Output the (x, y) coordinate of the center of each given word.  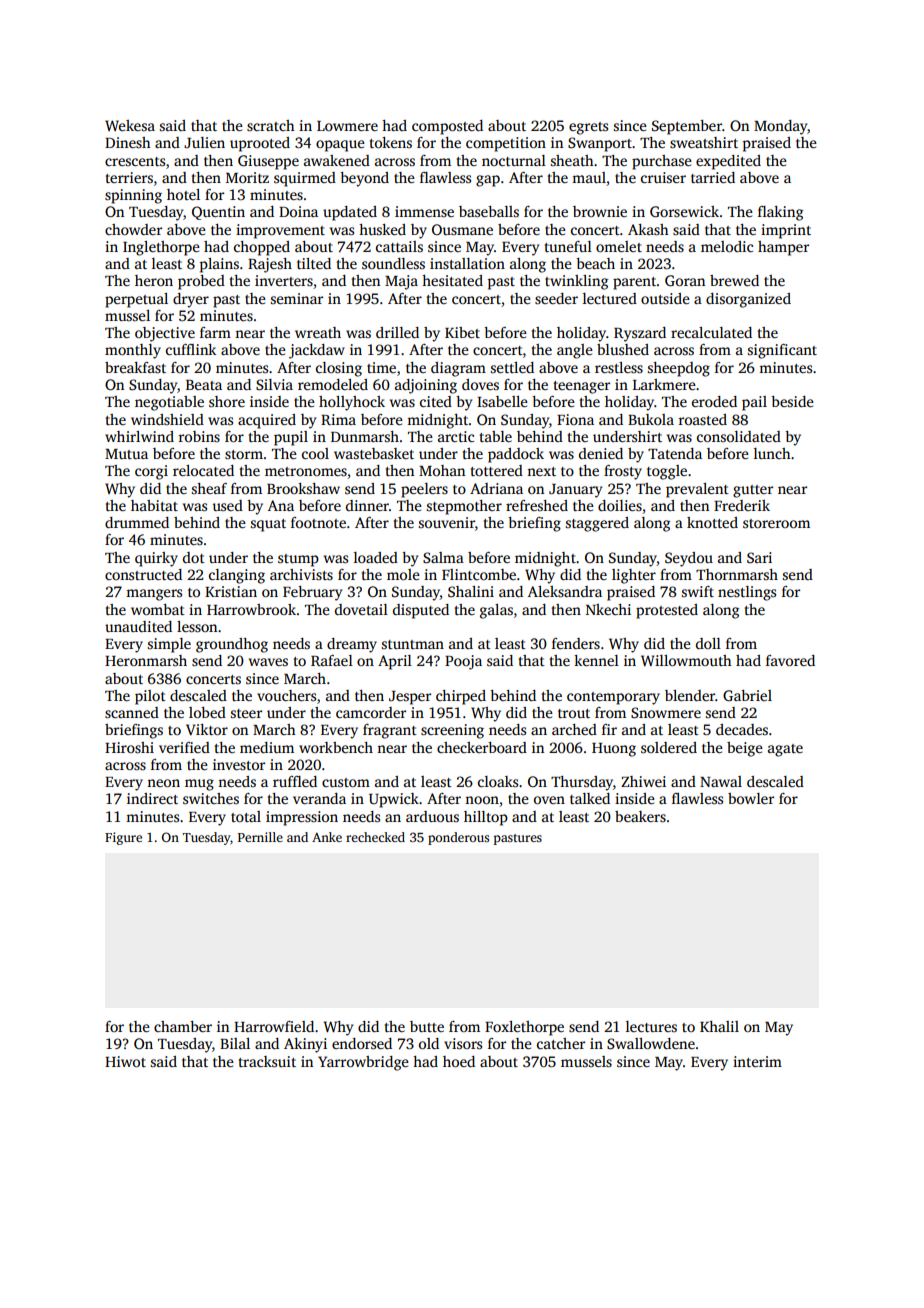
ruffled (295, 781)
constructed (143, 574)
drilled (397, 332)
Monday (780, 127)
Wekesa (130, 125)
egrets (588, 128)
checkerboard (482, 747)
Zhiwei (643, 781)
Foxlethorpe (524, 1028)
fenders (576, 643)
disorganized (748, 300)
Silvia (274, 384)
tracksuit (267, 1061)
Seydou (689, 559)
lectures (651, 1026)
